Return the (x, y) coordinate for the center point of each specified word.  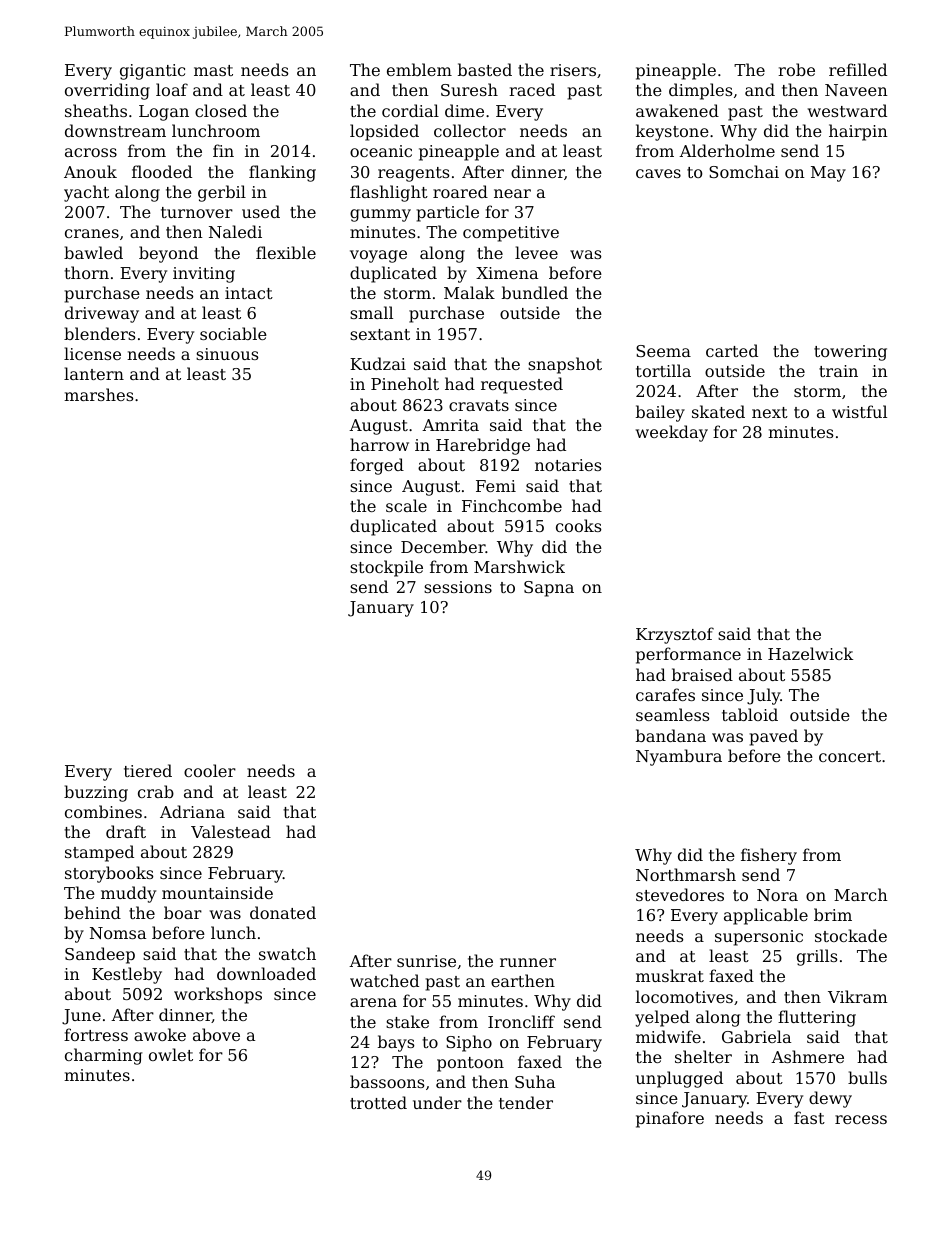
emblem (419, 69)
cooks (578, 525)
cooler (210, 770)
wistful (859, 411)
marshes (98, 394)
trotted (378, 1102)
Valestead (231, 831)
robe (796, 69)
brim (833, 914)
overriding (107, 91)
